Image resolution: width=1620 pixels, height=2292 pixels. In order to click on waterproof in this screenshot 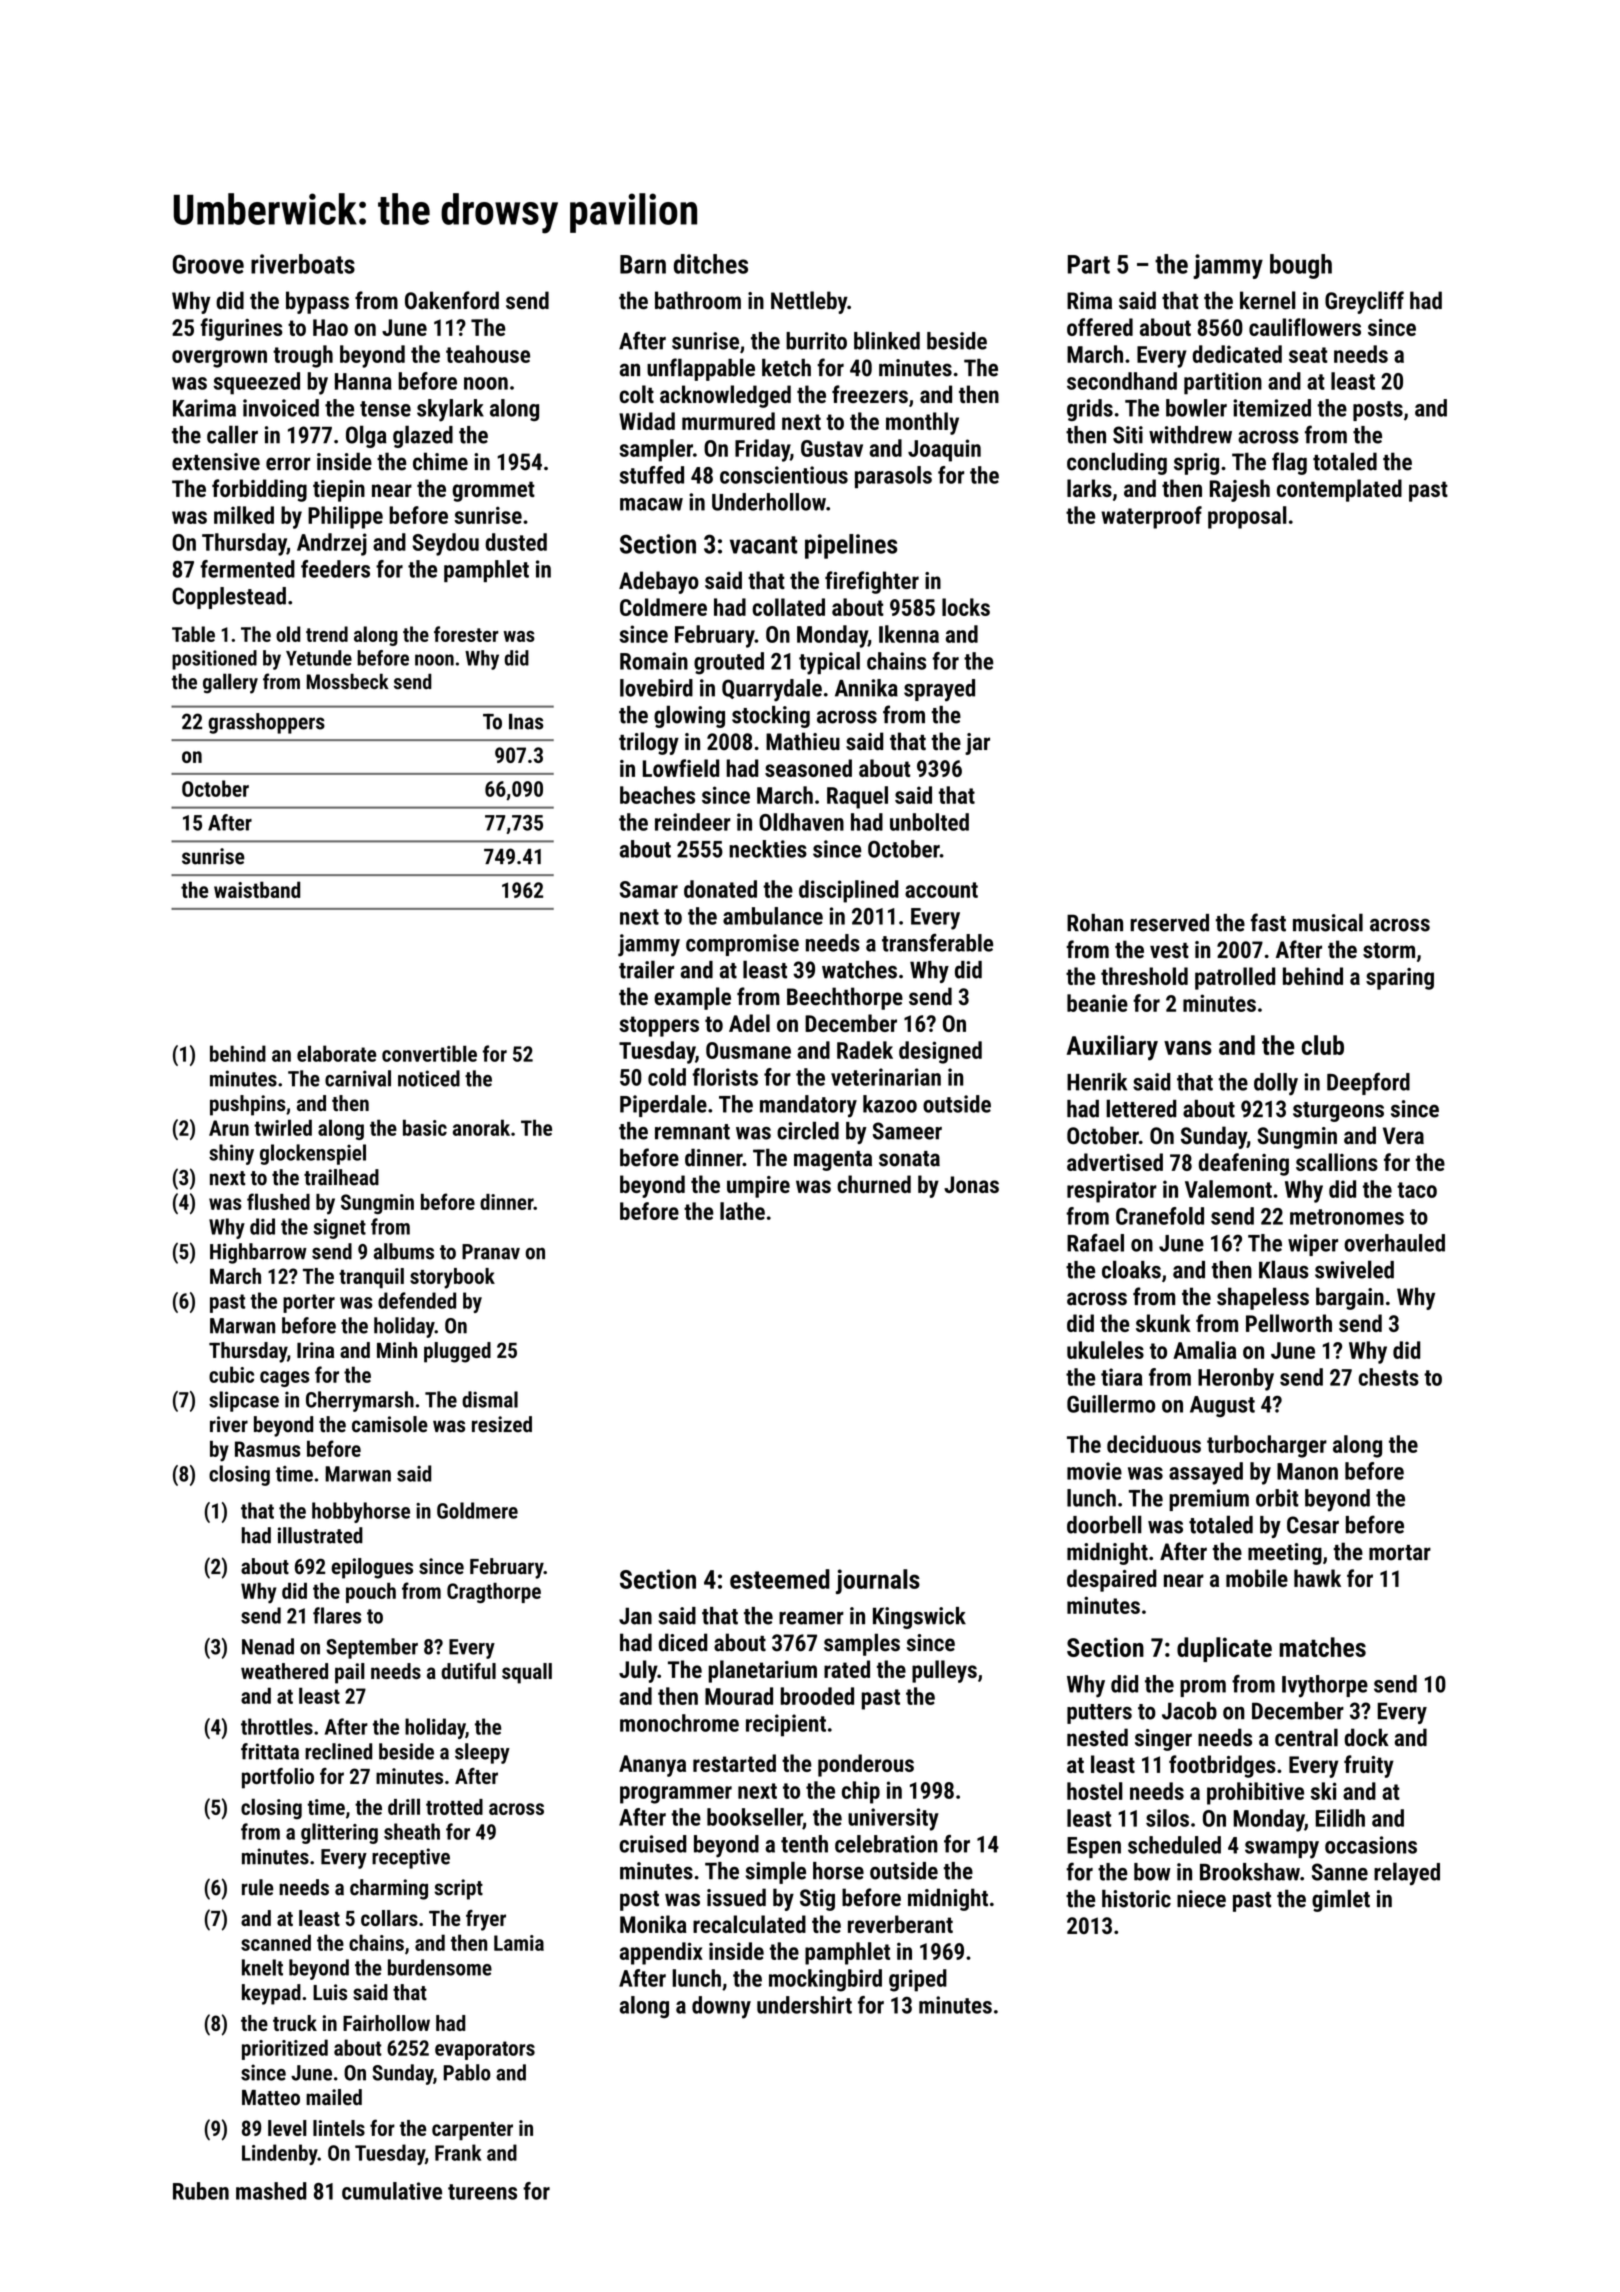, I will do `click(1151, 517)`.
